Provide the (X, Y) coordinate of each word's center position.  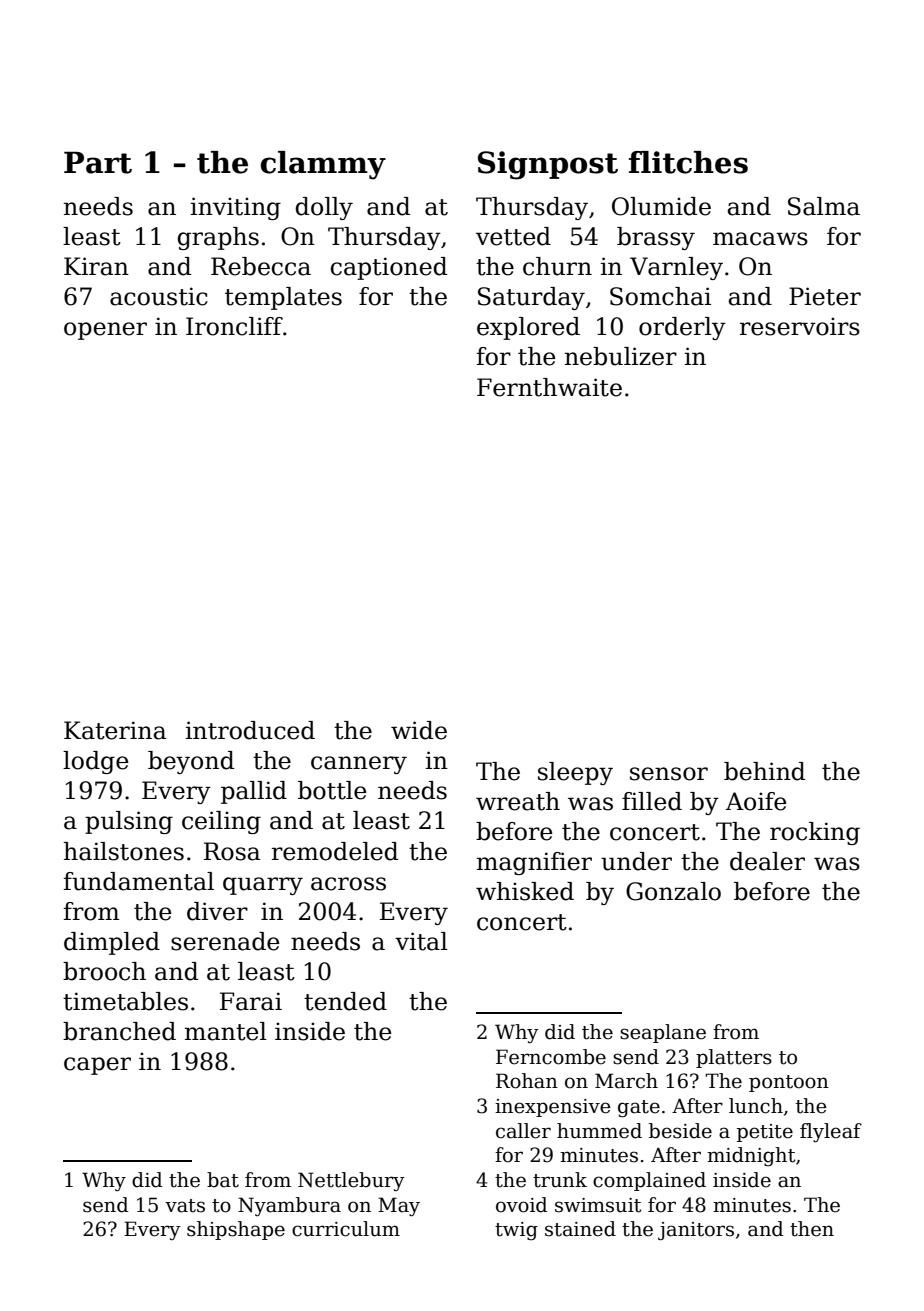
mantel (226, 1031)
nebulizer (621, 356)
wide (419, 730)
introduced (250, 730)
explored (528, 328)
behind (764, 771)
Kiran (96, 266)
